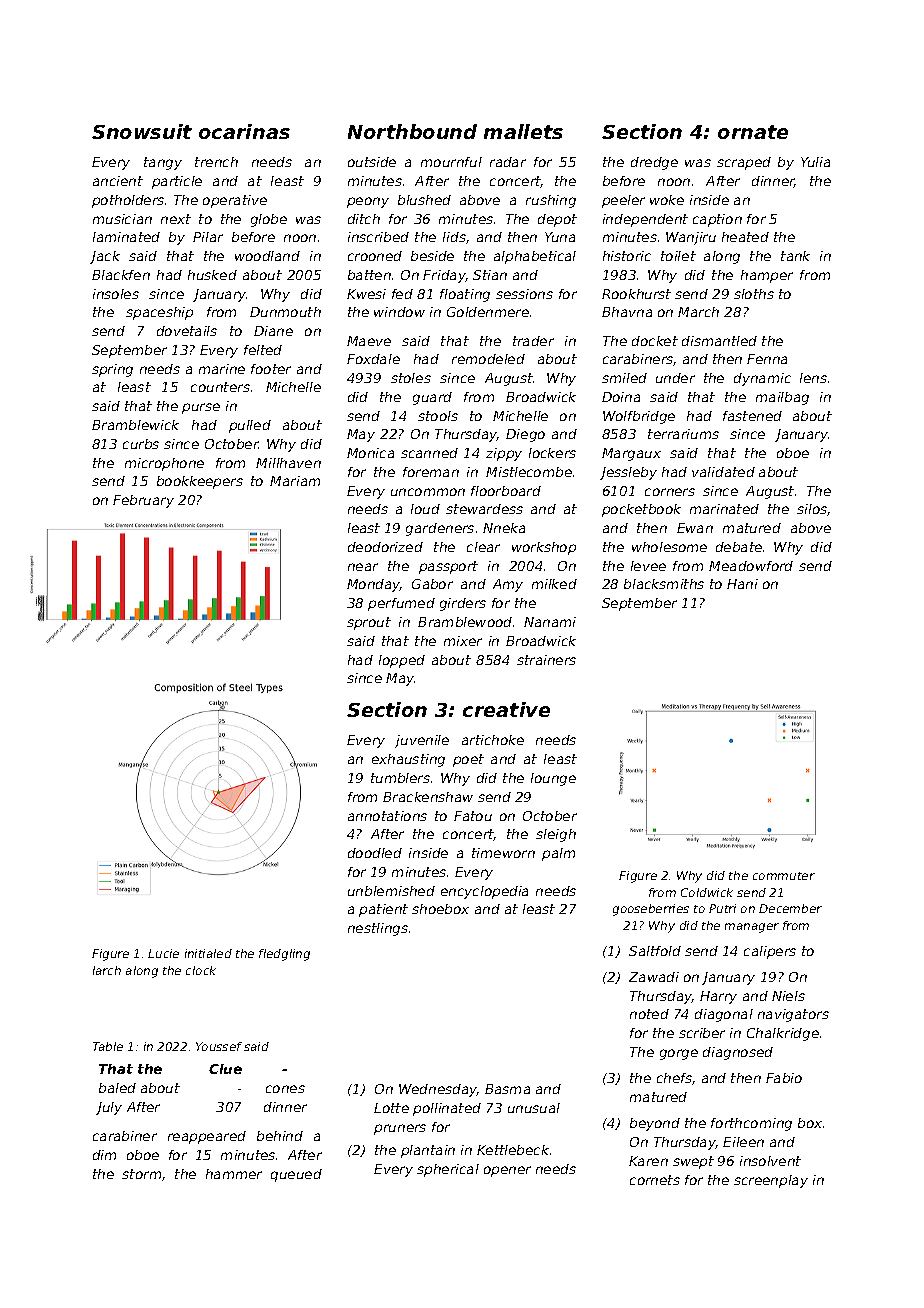 The image size is (924, 1308). What do you see at coordinates (744, 163) in the image?
I see `scraped` at bounding box center [744, 163].
